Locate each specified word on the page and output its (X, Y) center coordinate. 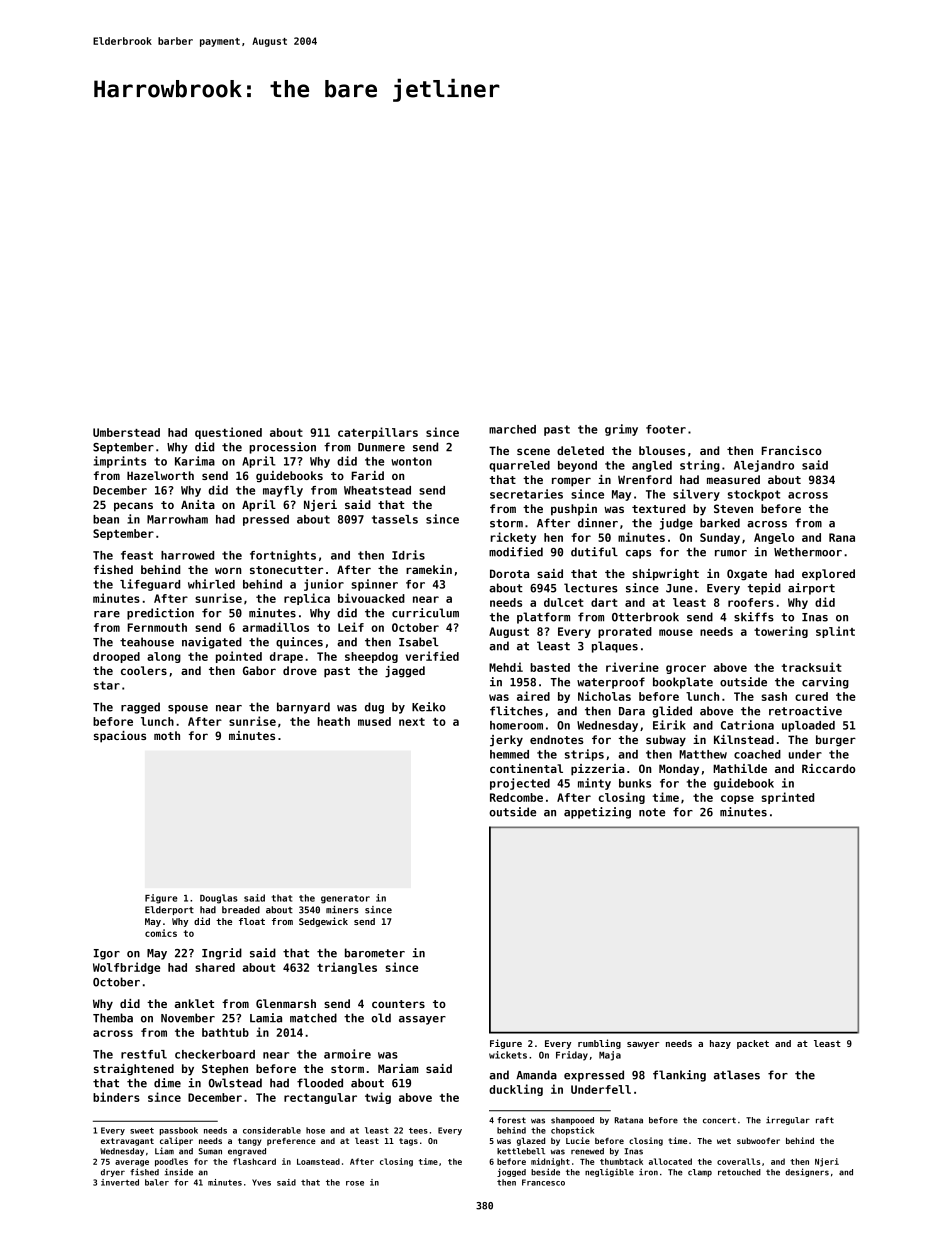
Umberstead (126, 432)
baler (157, 1182)
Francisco (791, 450)
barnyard (303, 708)
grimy (621, 430)
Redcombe (516, 797)
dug (374, 708)
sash (774, 696)
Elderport (169, 910)
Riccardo (828, 768)
